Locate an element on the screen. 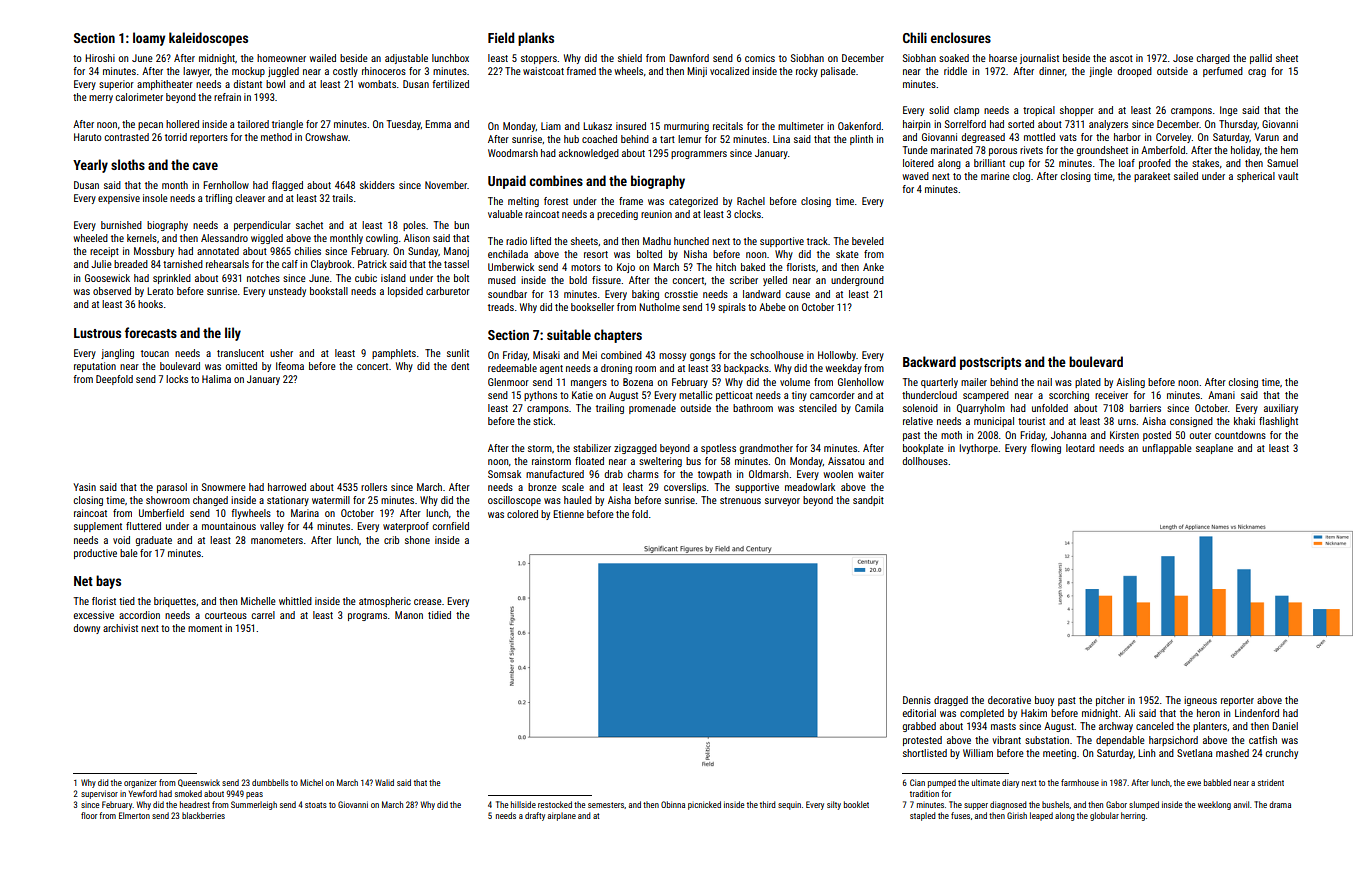  Nutholme is located at coordinates (659, 307).
